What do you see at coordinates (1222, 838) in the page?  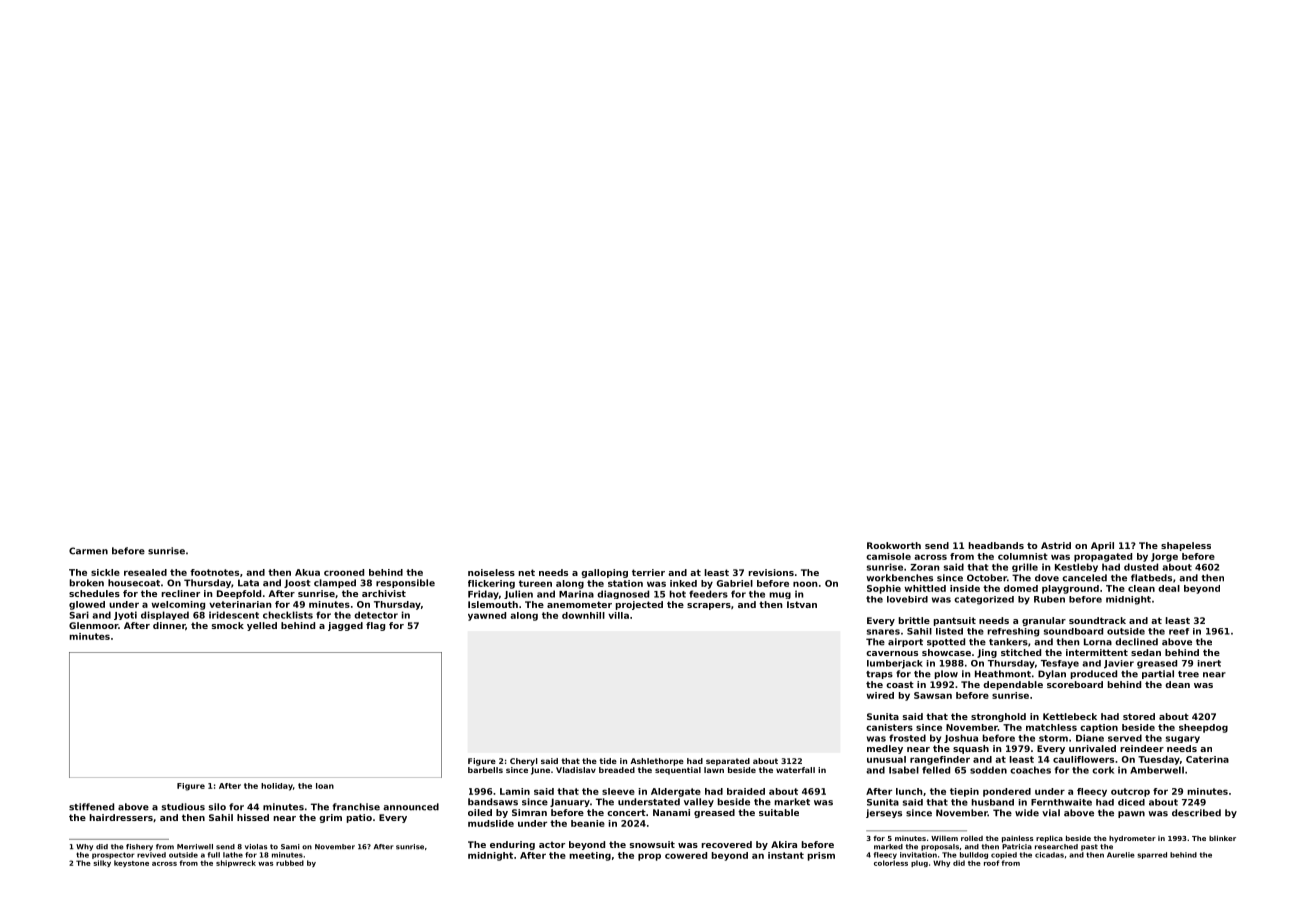 I see `blinker` at bounding box center [1222, 838].
